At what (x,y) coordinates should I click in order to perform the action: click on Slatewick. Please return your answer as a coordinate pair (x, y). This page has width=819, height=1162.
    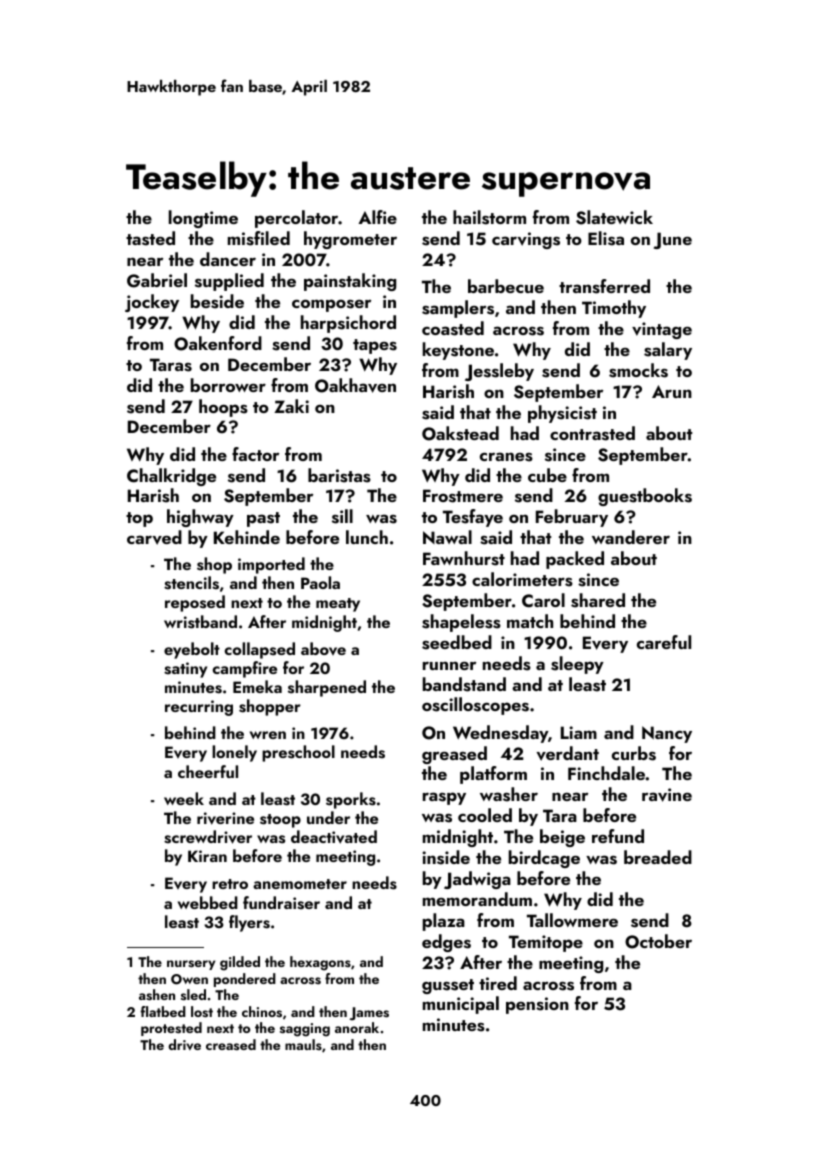
    Looking at the image, I should click on (614, 217).
